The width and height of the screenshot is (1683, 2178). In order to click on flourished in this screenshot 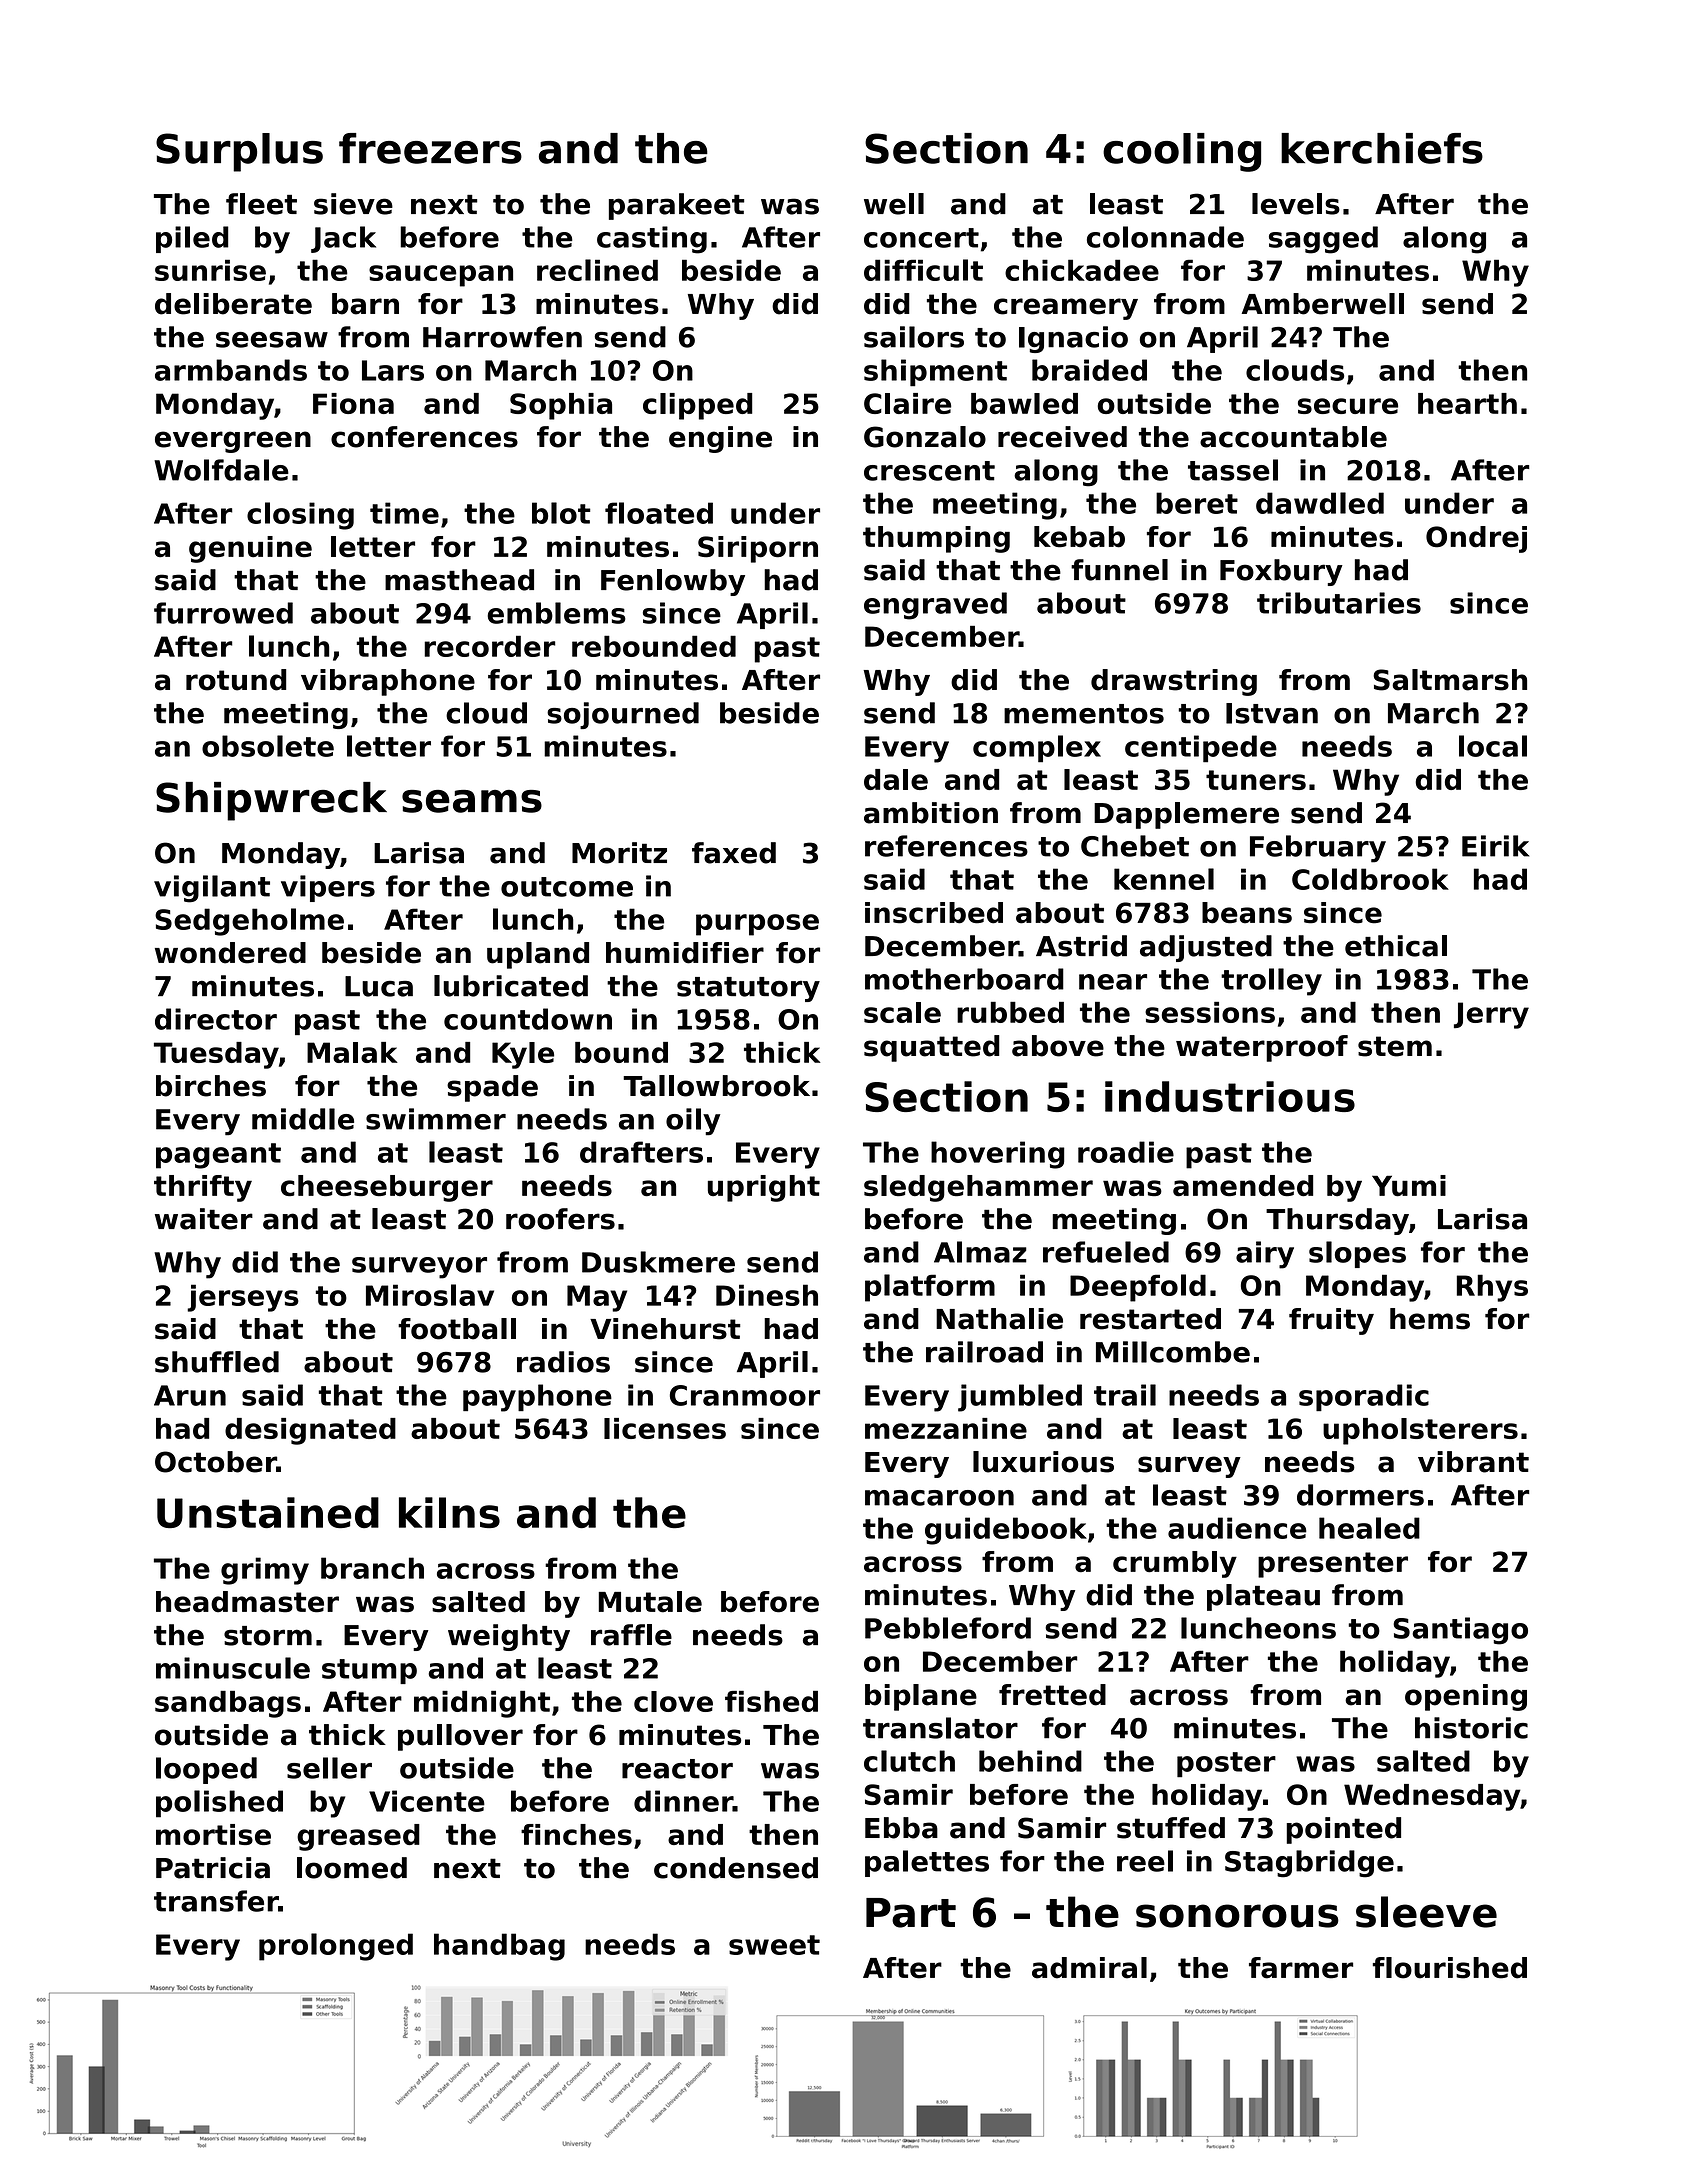, I will do `click(1450, 1968)`.
